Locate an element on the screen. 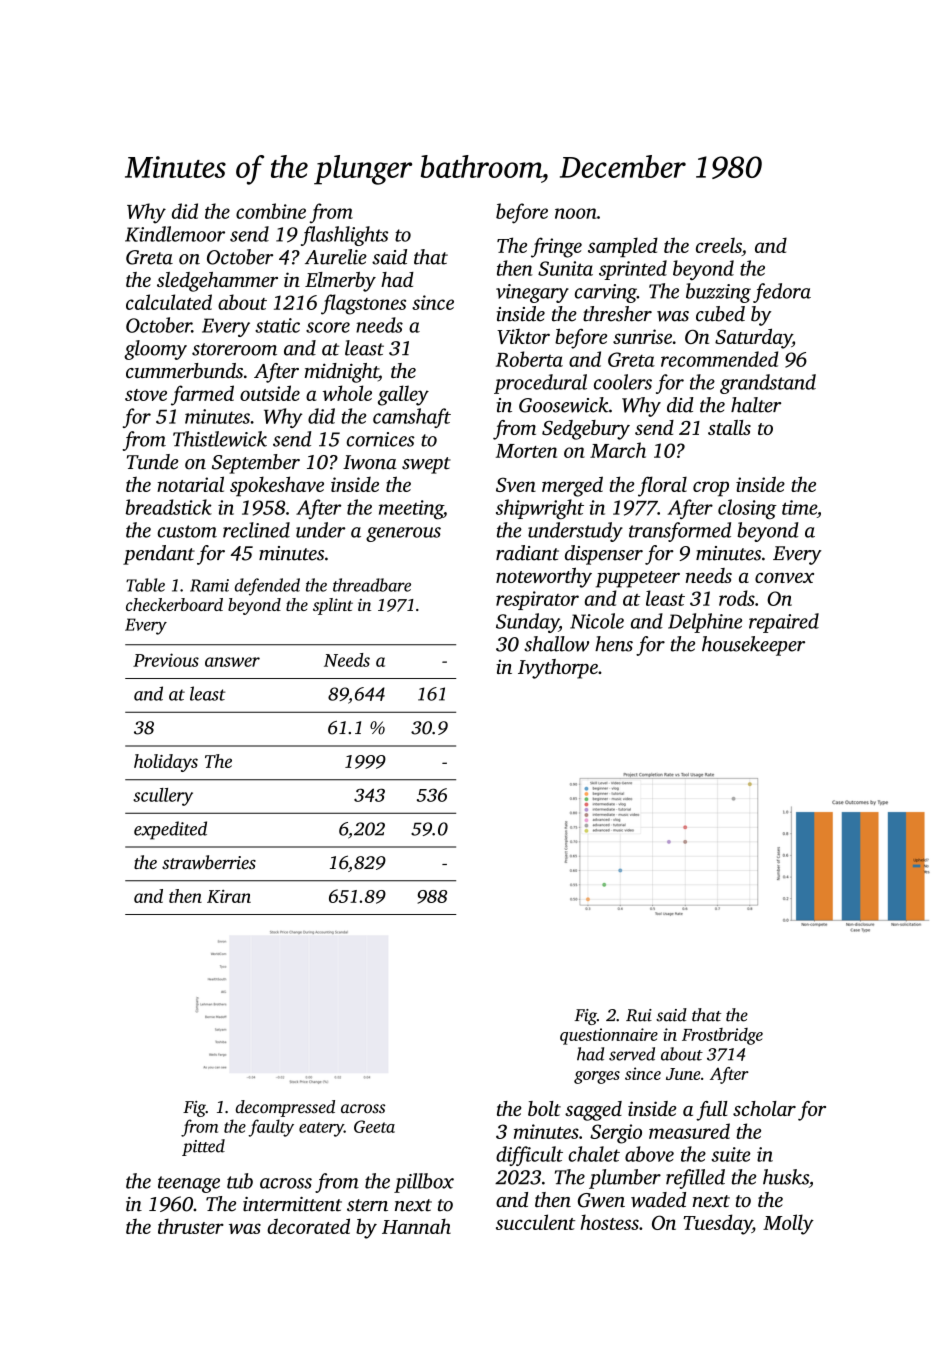 Image resolution: width=952 pixels, height=1352 pixels. thruster is located at coordinates (191, 1226).
